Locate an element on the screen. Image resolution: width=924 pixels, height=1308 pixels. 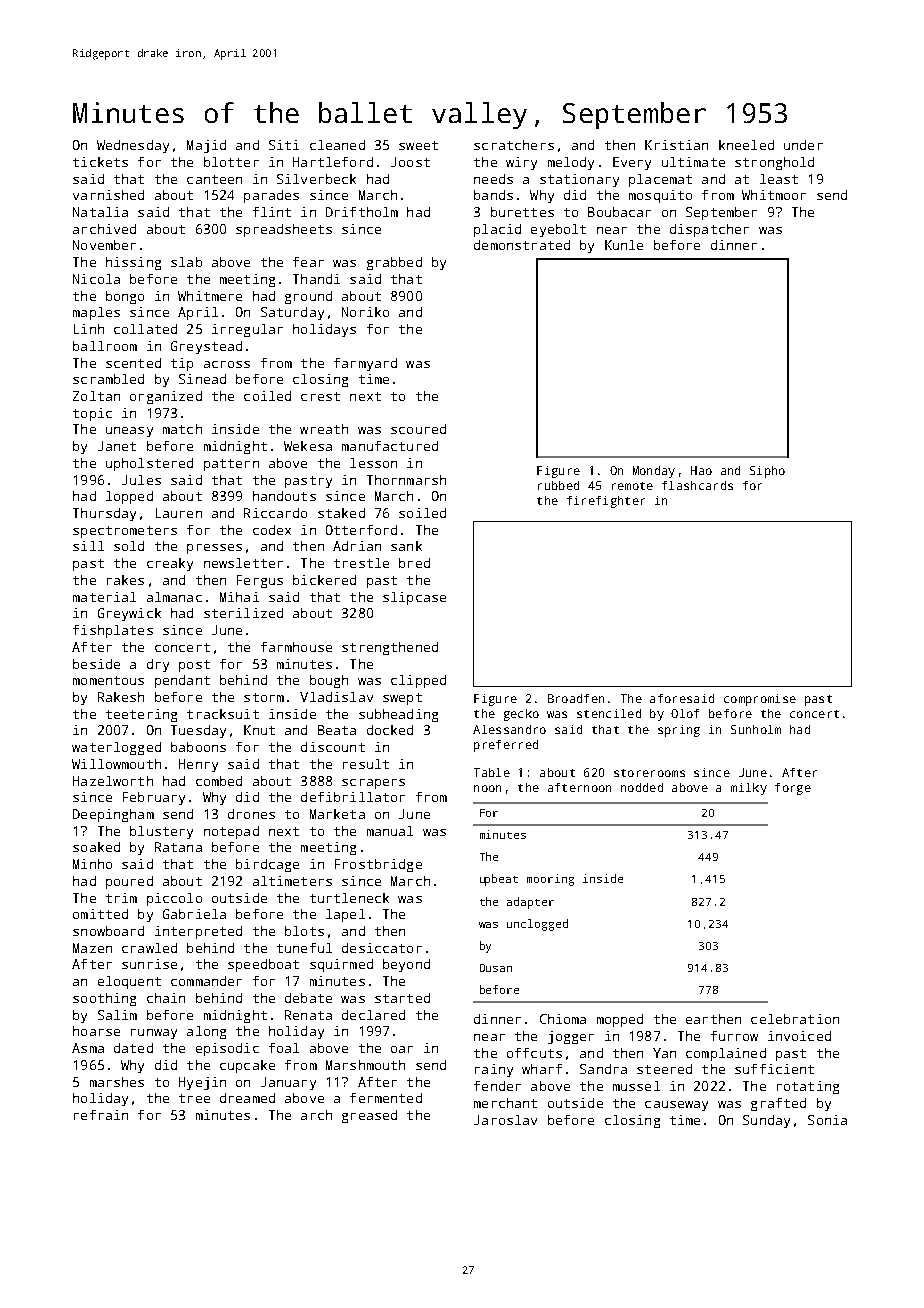
scrapers is located at coordinates (373, 784).
